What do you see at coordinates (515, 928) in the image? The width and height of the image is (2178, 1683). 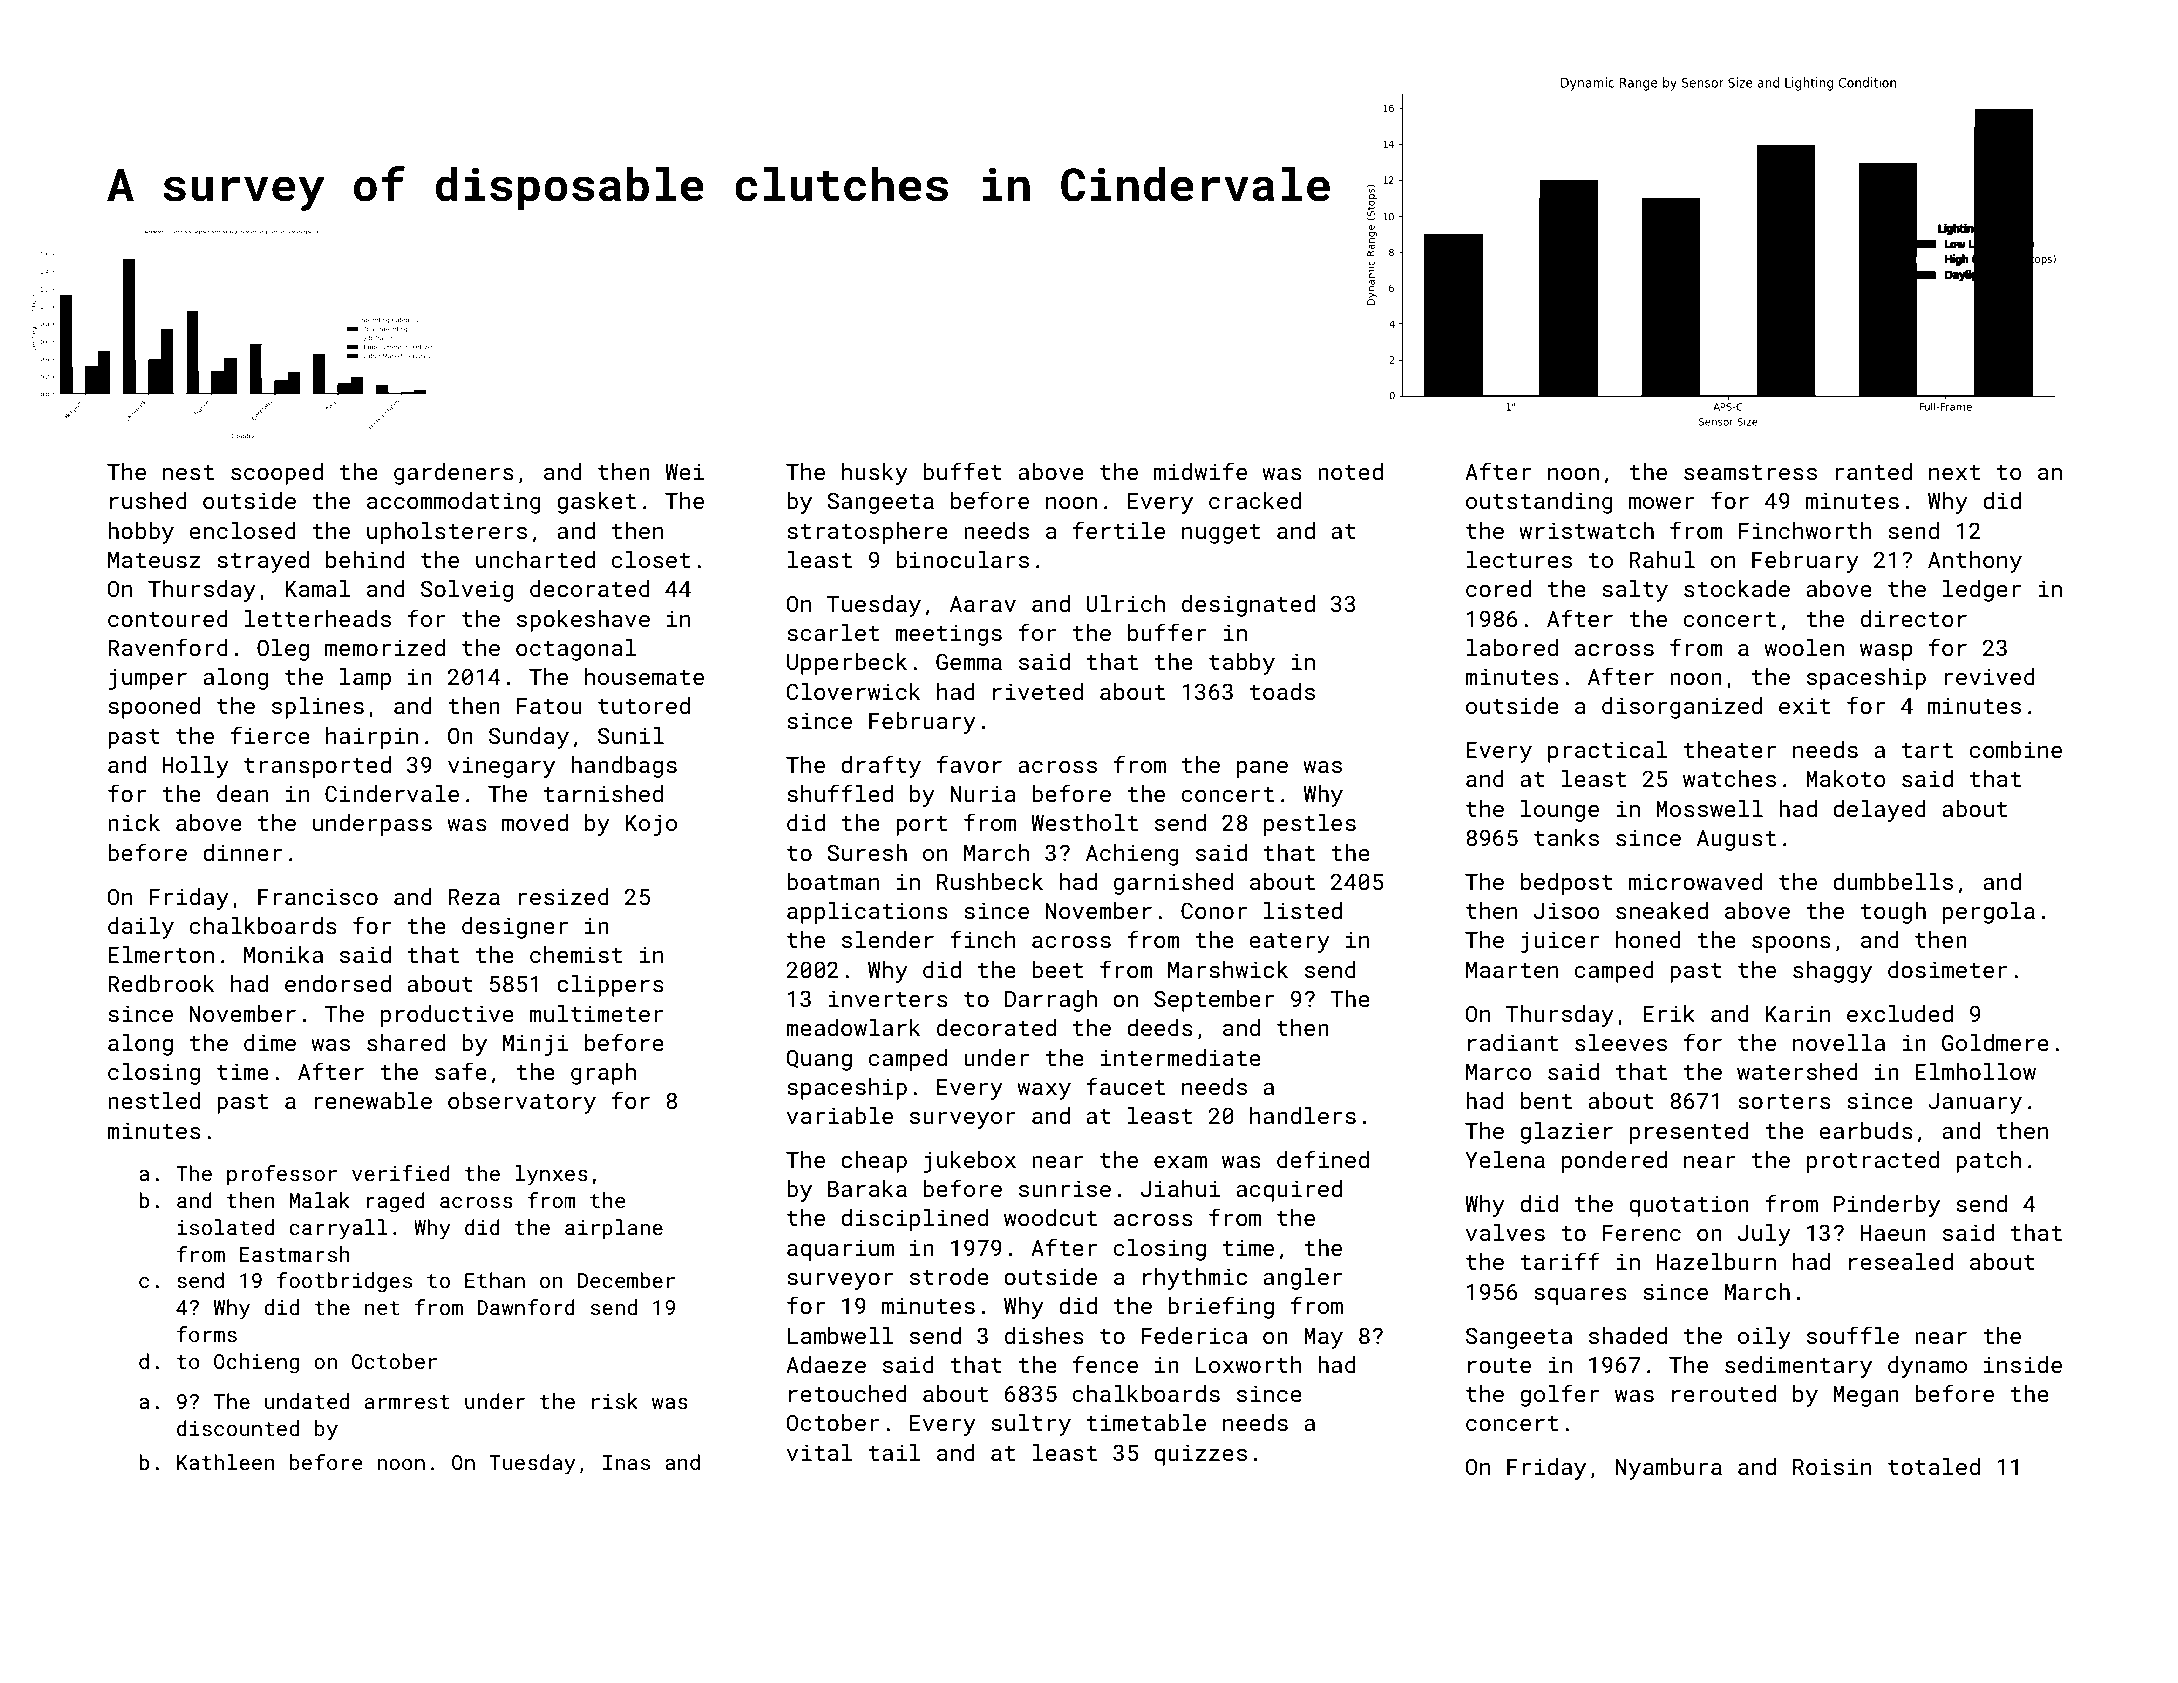 I see `designer` at bounding box center [515, 928].
